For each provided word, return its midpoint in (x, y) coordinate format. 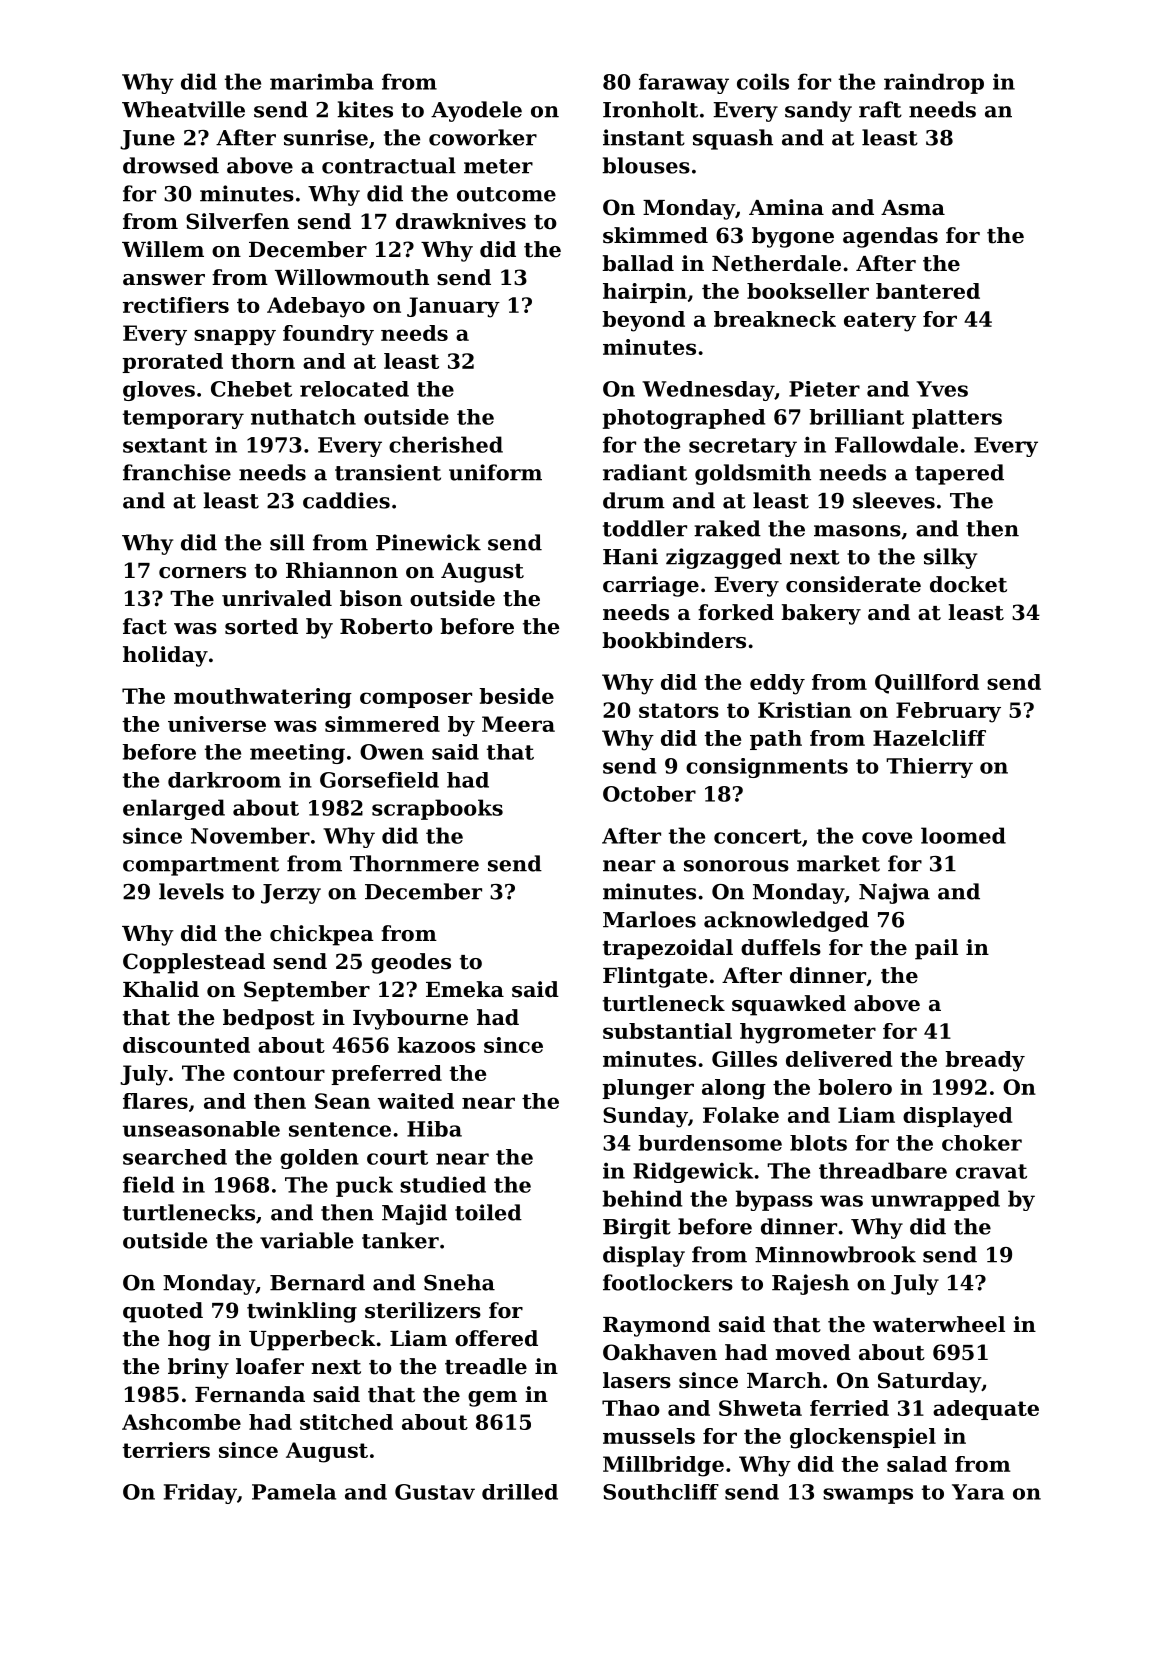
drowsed (171, 165)
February (948, 712)
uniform (495, 472)
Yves (942, 389)
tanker (400, 1240)
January (453, 307)
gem (492, 1399)
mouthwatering (263, 698)
